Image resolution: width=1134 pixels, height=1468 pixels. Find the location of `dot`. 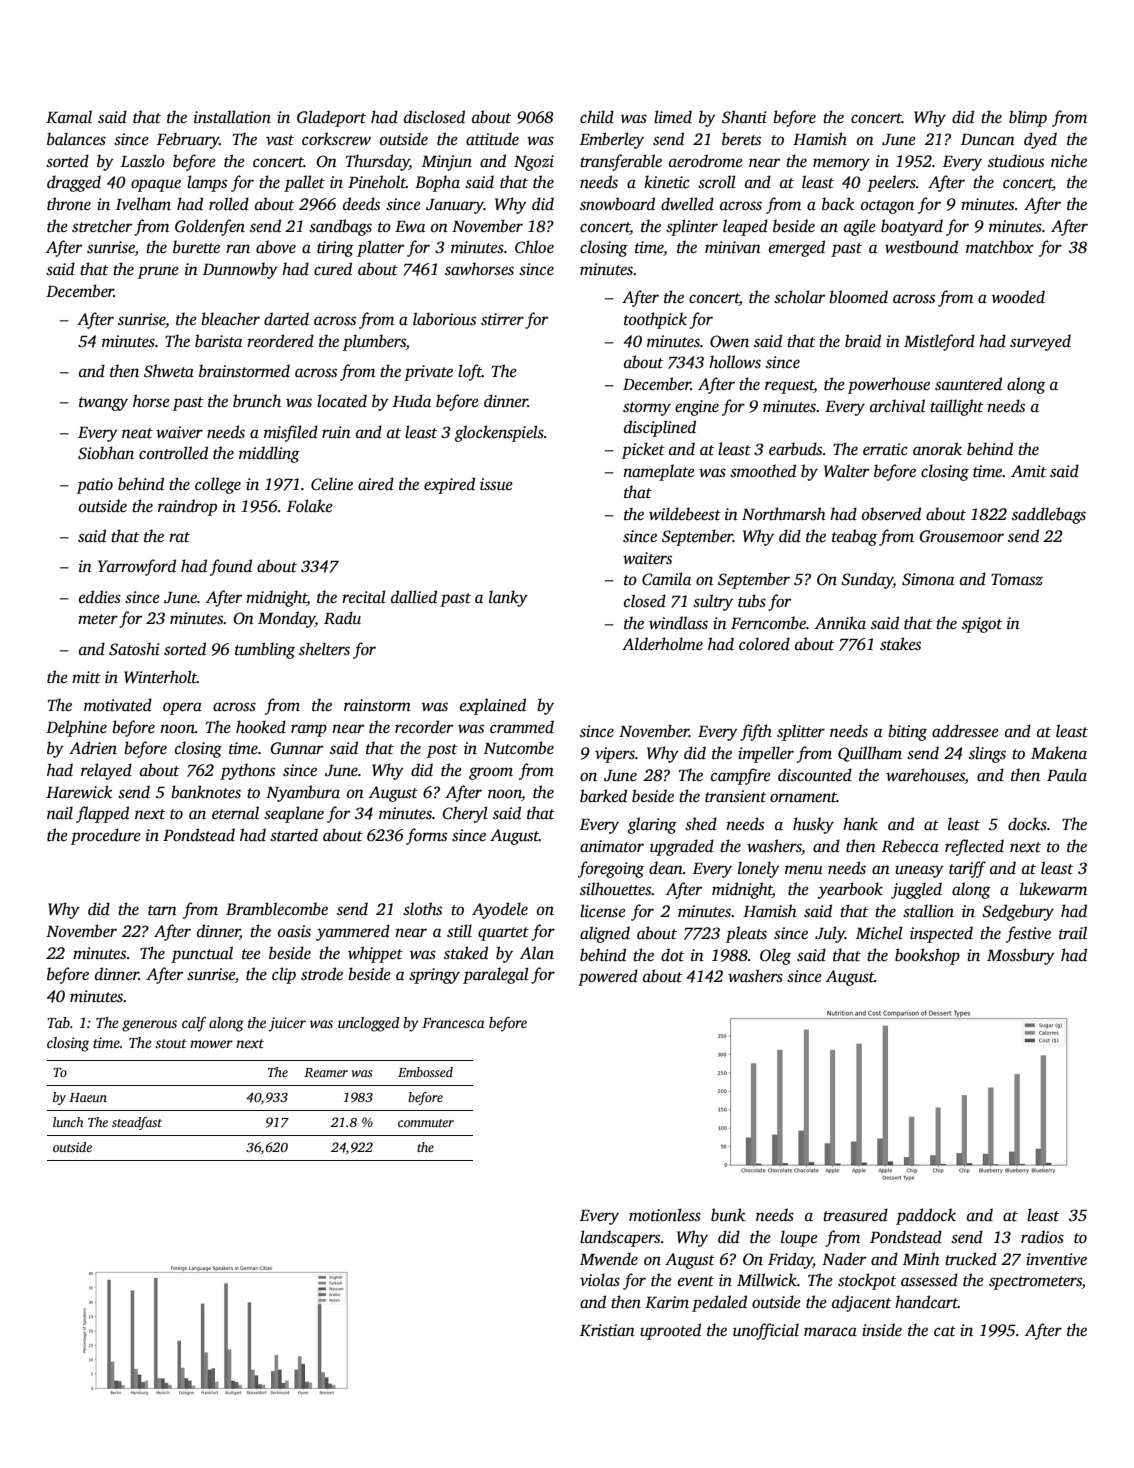

dot is located at coordinates (672, 955).
